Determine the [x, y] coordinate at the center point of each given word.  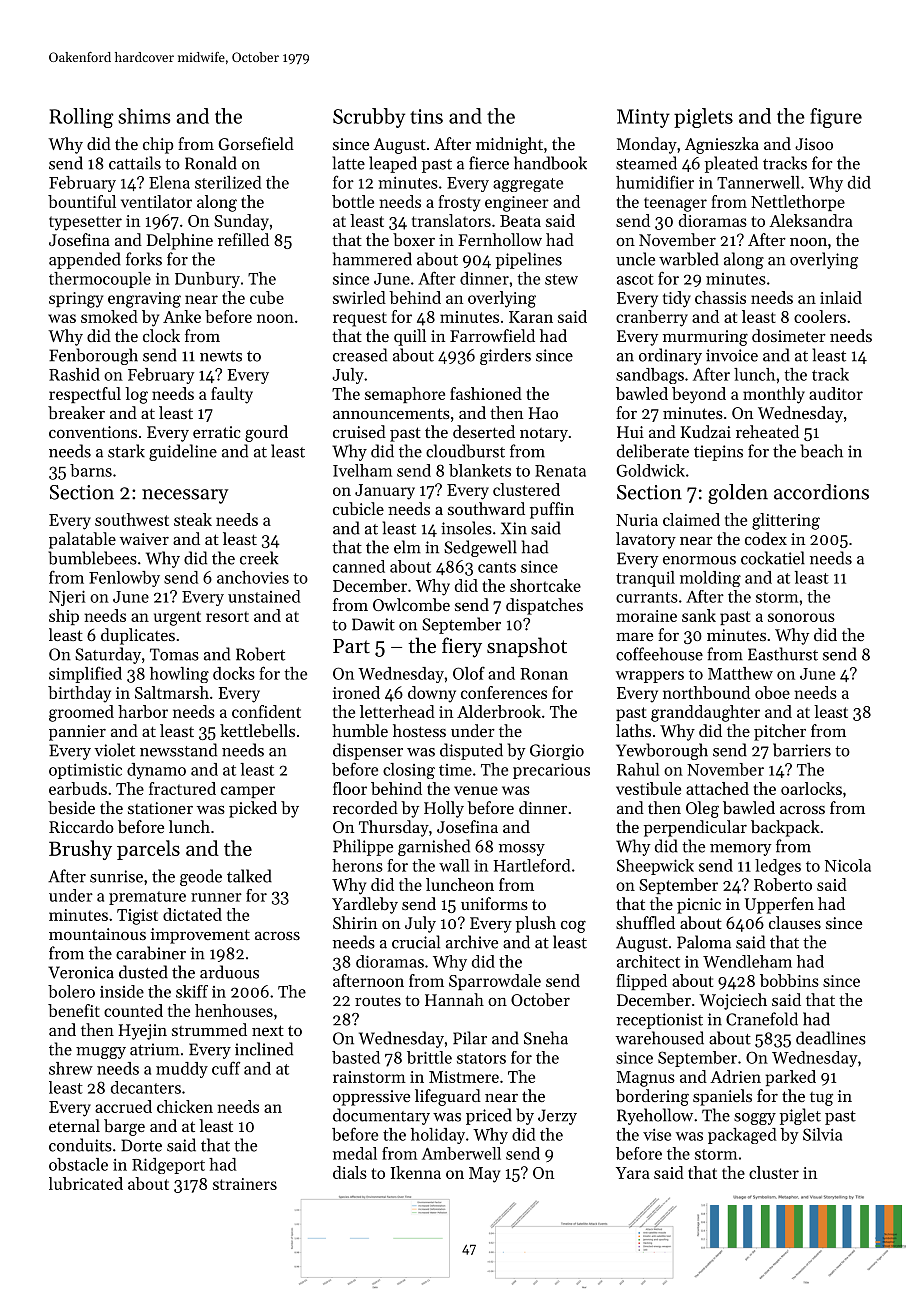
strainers [245, 1184]
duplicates [138, 636]
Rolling [82, 118]
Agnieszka [722, 145]
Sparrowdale [495, 982]
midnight [509, 145]
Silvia [822, 1134]
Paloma [704, 942]
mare [634, 637]
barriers [802, 750]
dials [350, 1172]
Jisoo [814, 144]
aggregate [528, 185]
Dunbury [207, 280]
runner [216, 897]
